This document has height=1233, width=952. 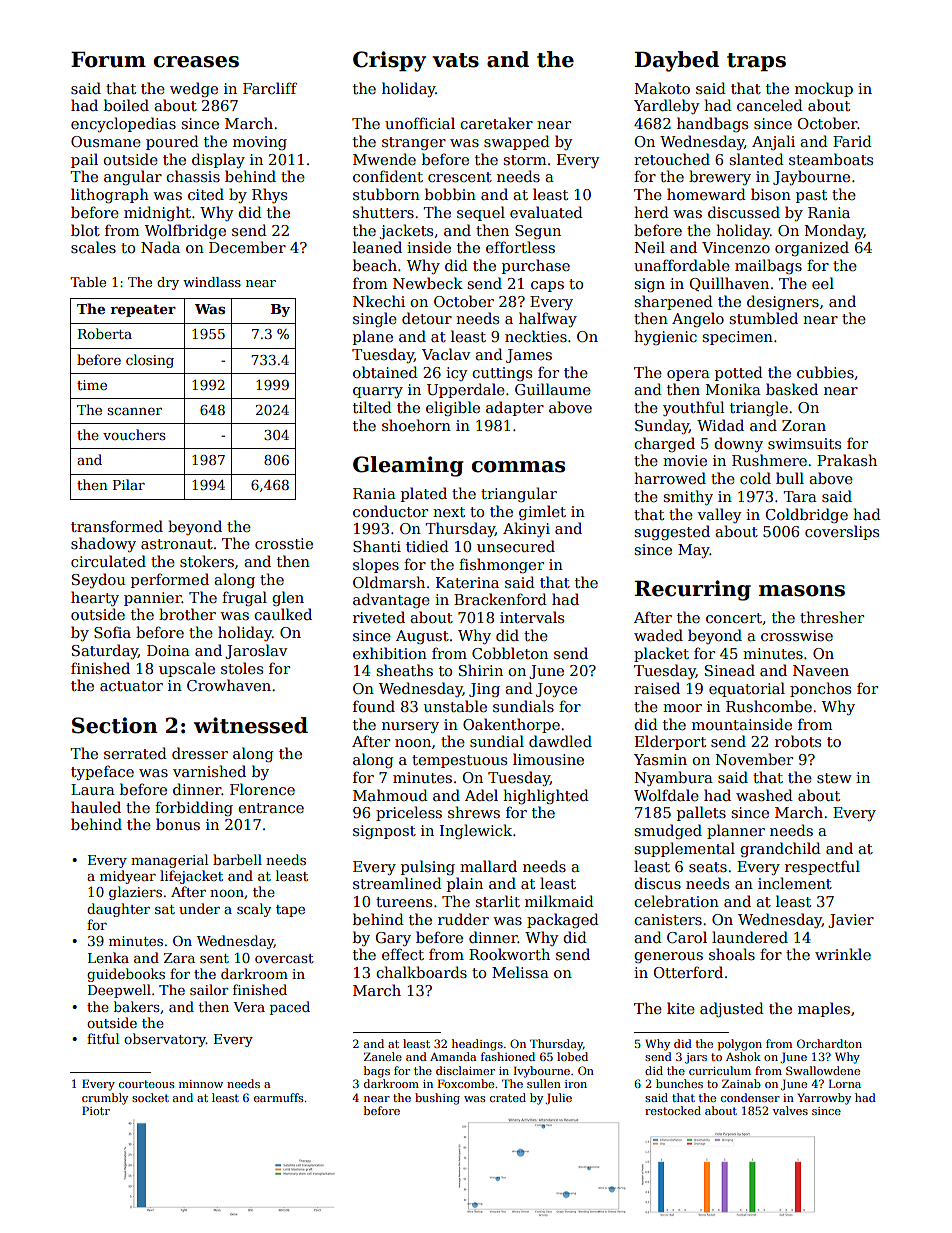 I want to click on traps, so click(x=756, y=62).
